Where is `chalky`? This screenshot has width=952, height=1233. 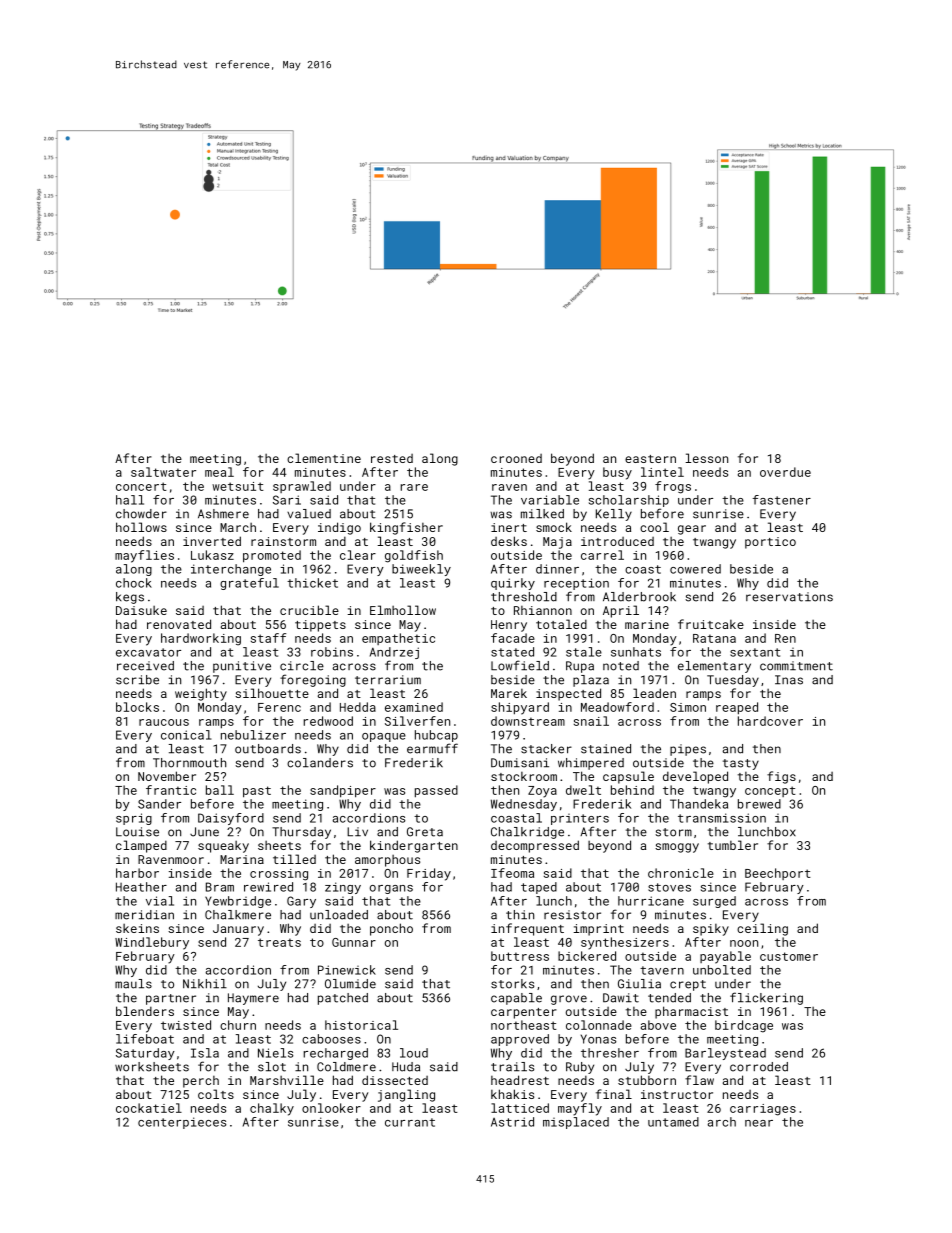
chalky is located at coordinates (272, 1109).
